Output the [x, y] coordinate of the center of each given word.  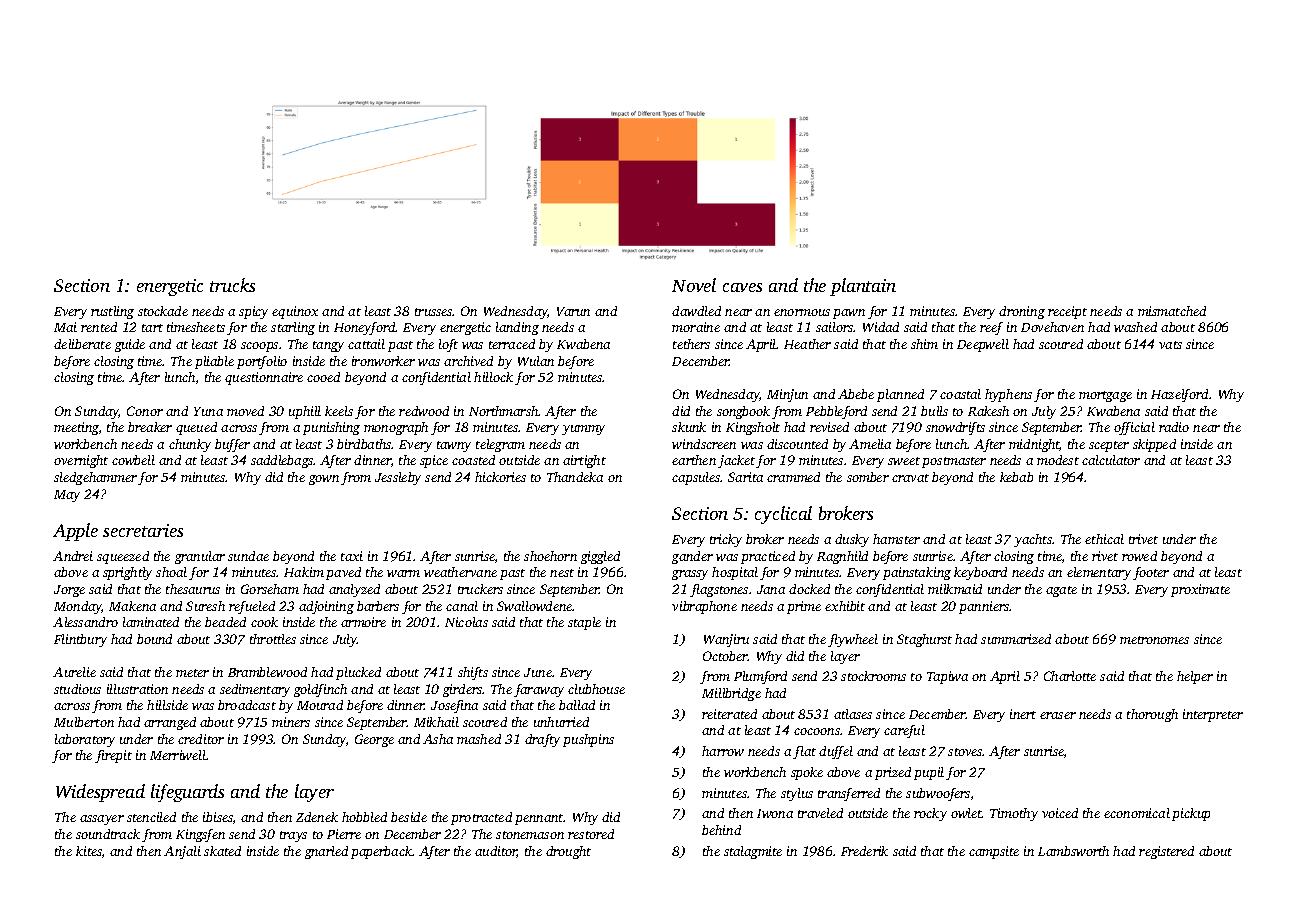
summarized [1016, 639]
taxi [352, 556]
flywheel [853, 640]
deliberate [82, 344]
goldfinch [320, 690]
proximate [1200, 590]
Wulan [536, 361]
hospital [735, 573]
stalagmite [753, 852]
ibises [218, 817]
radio [1174, 427]
